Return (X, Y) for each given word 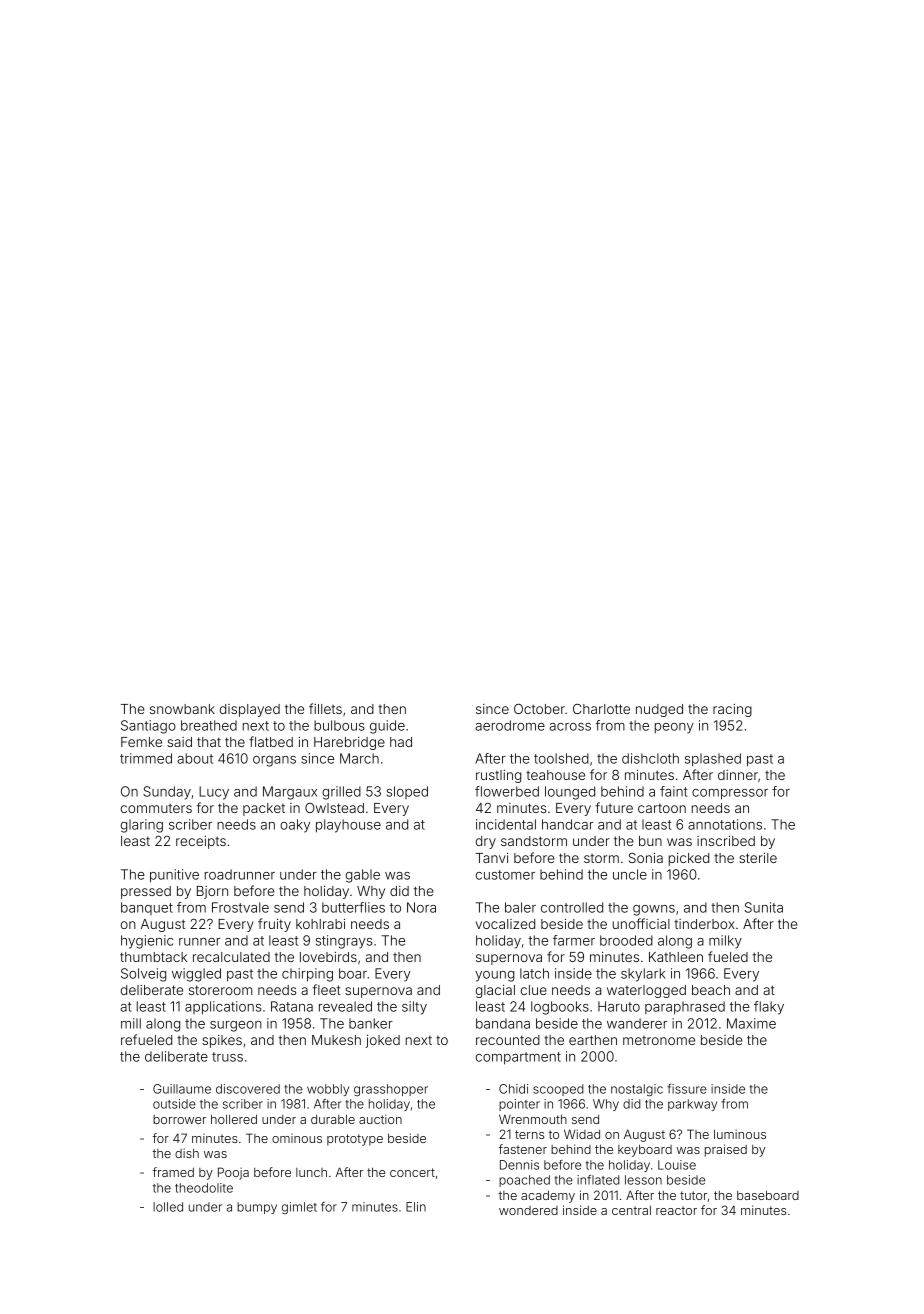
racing (732, 710)
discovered (248, 1089)
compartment (518, 1058)
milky (725, 942)
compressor (730, 794)
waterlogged (646, 991)
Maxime (751, 1023)
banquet (147, 908)
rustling (498, 776)
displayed (250, 710)
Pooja (233, 1173)
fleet (327, 989)
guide (387, 727)
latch (534, 973)
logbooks (560, 1008)
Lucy (214, 793)
